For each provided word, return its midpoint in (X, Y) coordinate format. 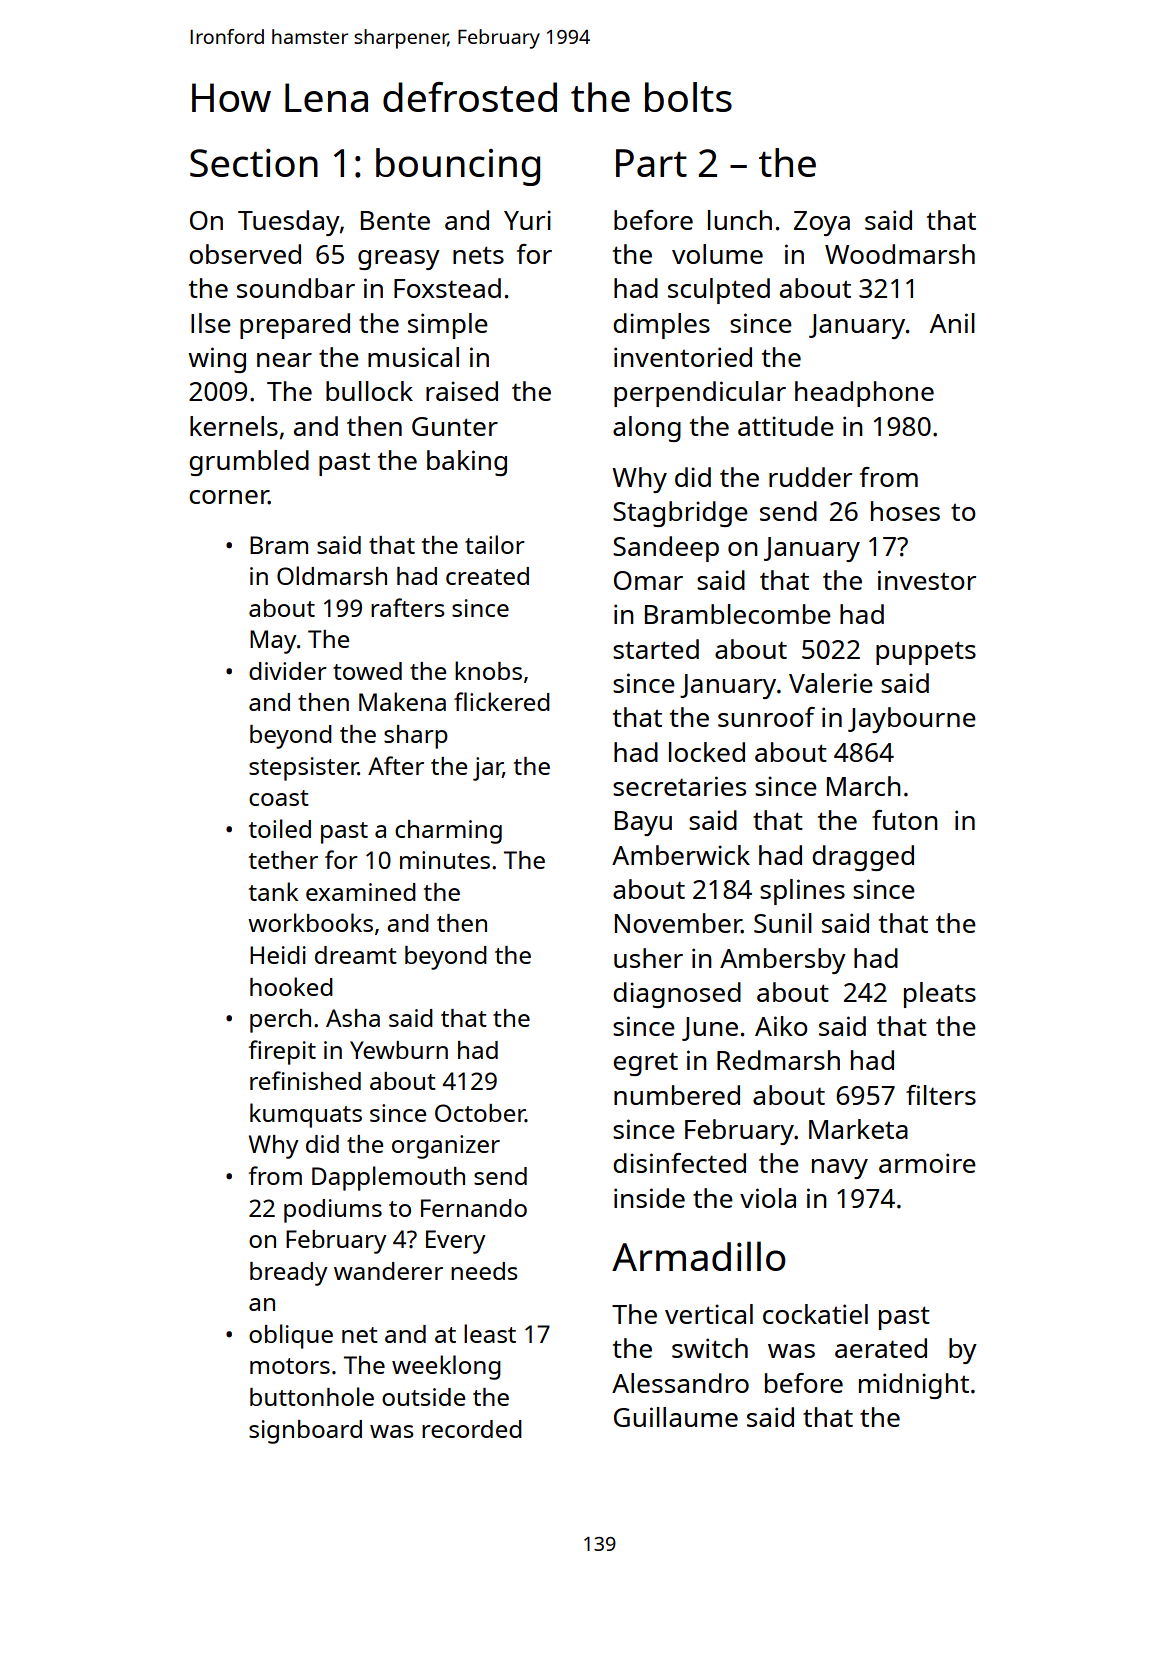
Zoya (822, 223)
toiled (280, 828)
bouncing (458, 167)
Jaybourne (912, 720)
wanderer (388, 1271)
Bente (395, 220)
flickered (502, 701)
